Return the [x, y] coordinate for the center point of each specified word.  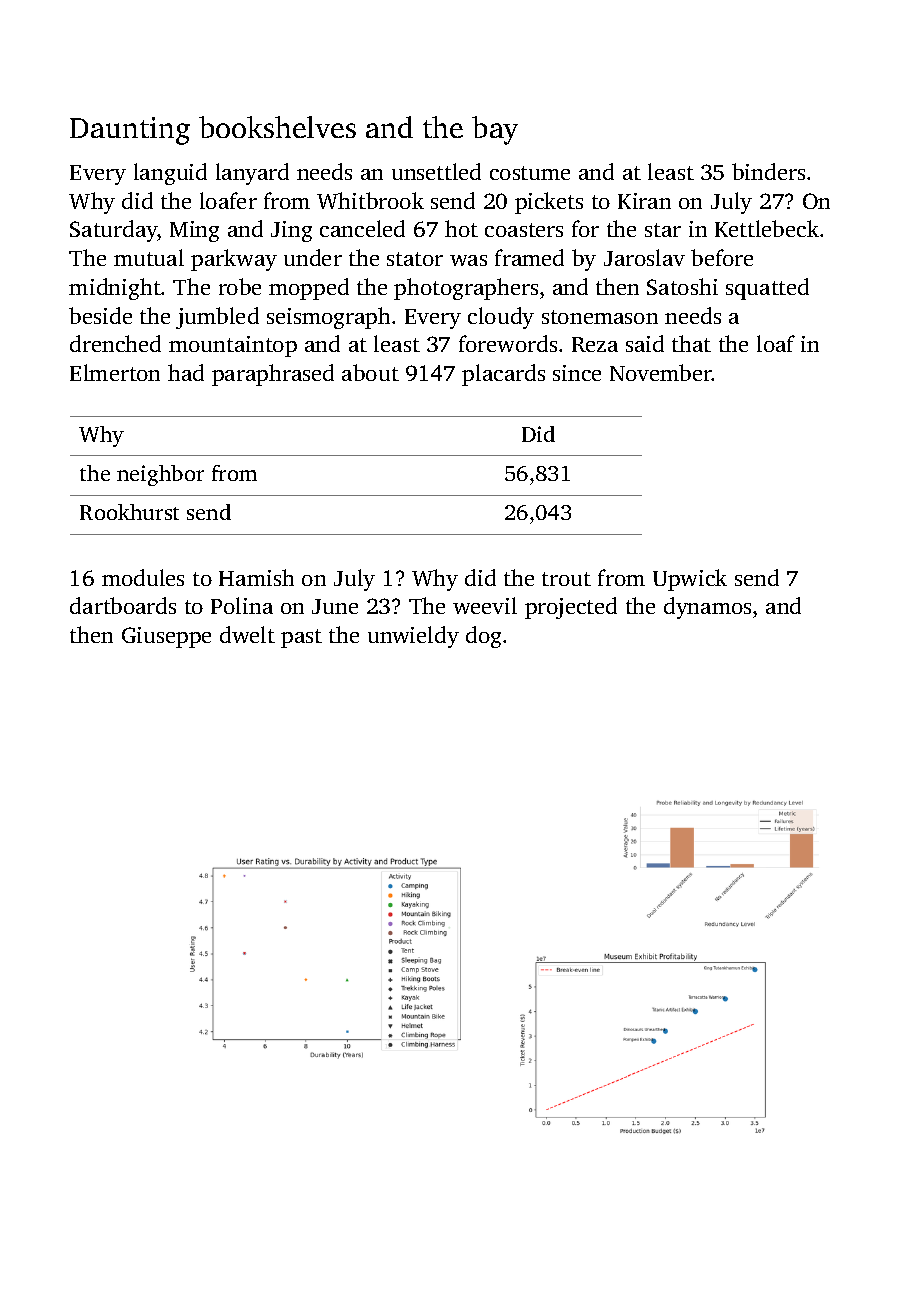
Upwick [690, 580]
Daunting [130, 131]
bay [495, 130]
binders [768, 171]
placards [503, 375]
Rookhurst [129, 512]
